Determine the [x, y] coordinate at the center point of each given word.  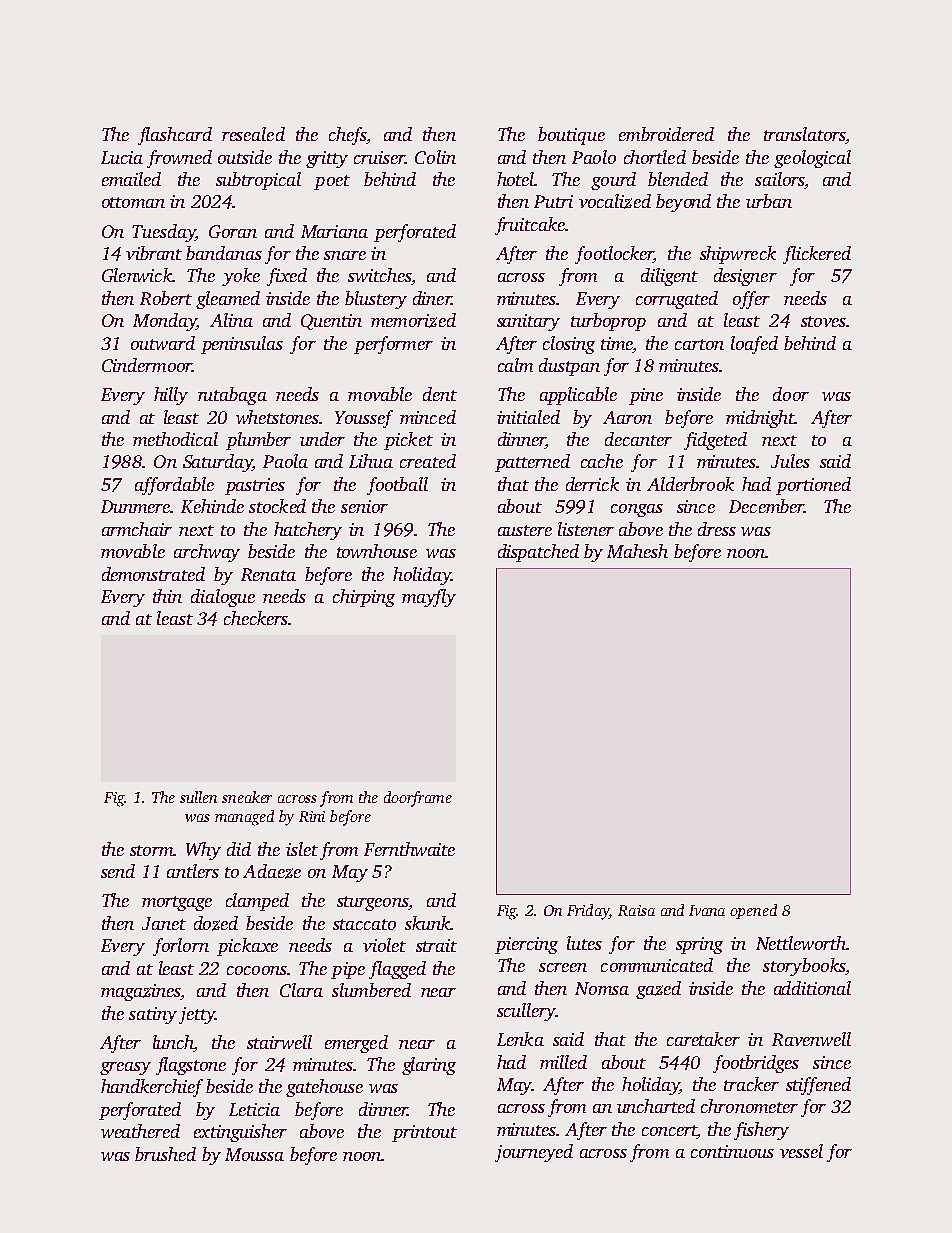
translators [804, 134]
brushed [165, 1154]
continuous [732, 1151]
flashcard [175, 136]
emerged [356, 1044]
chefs [347, 136]
